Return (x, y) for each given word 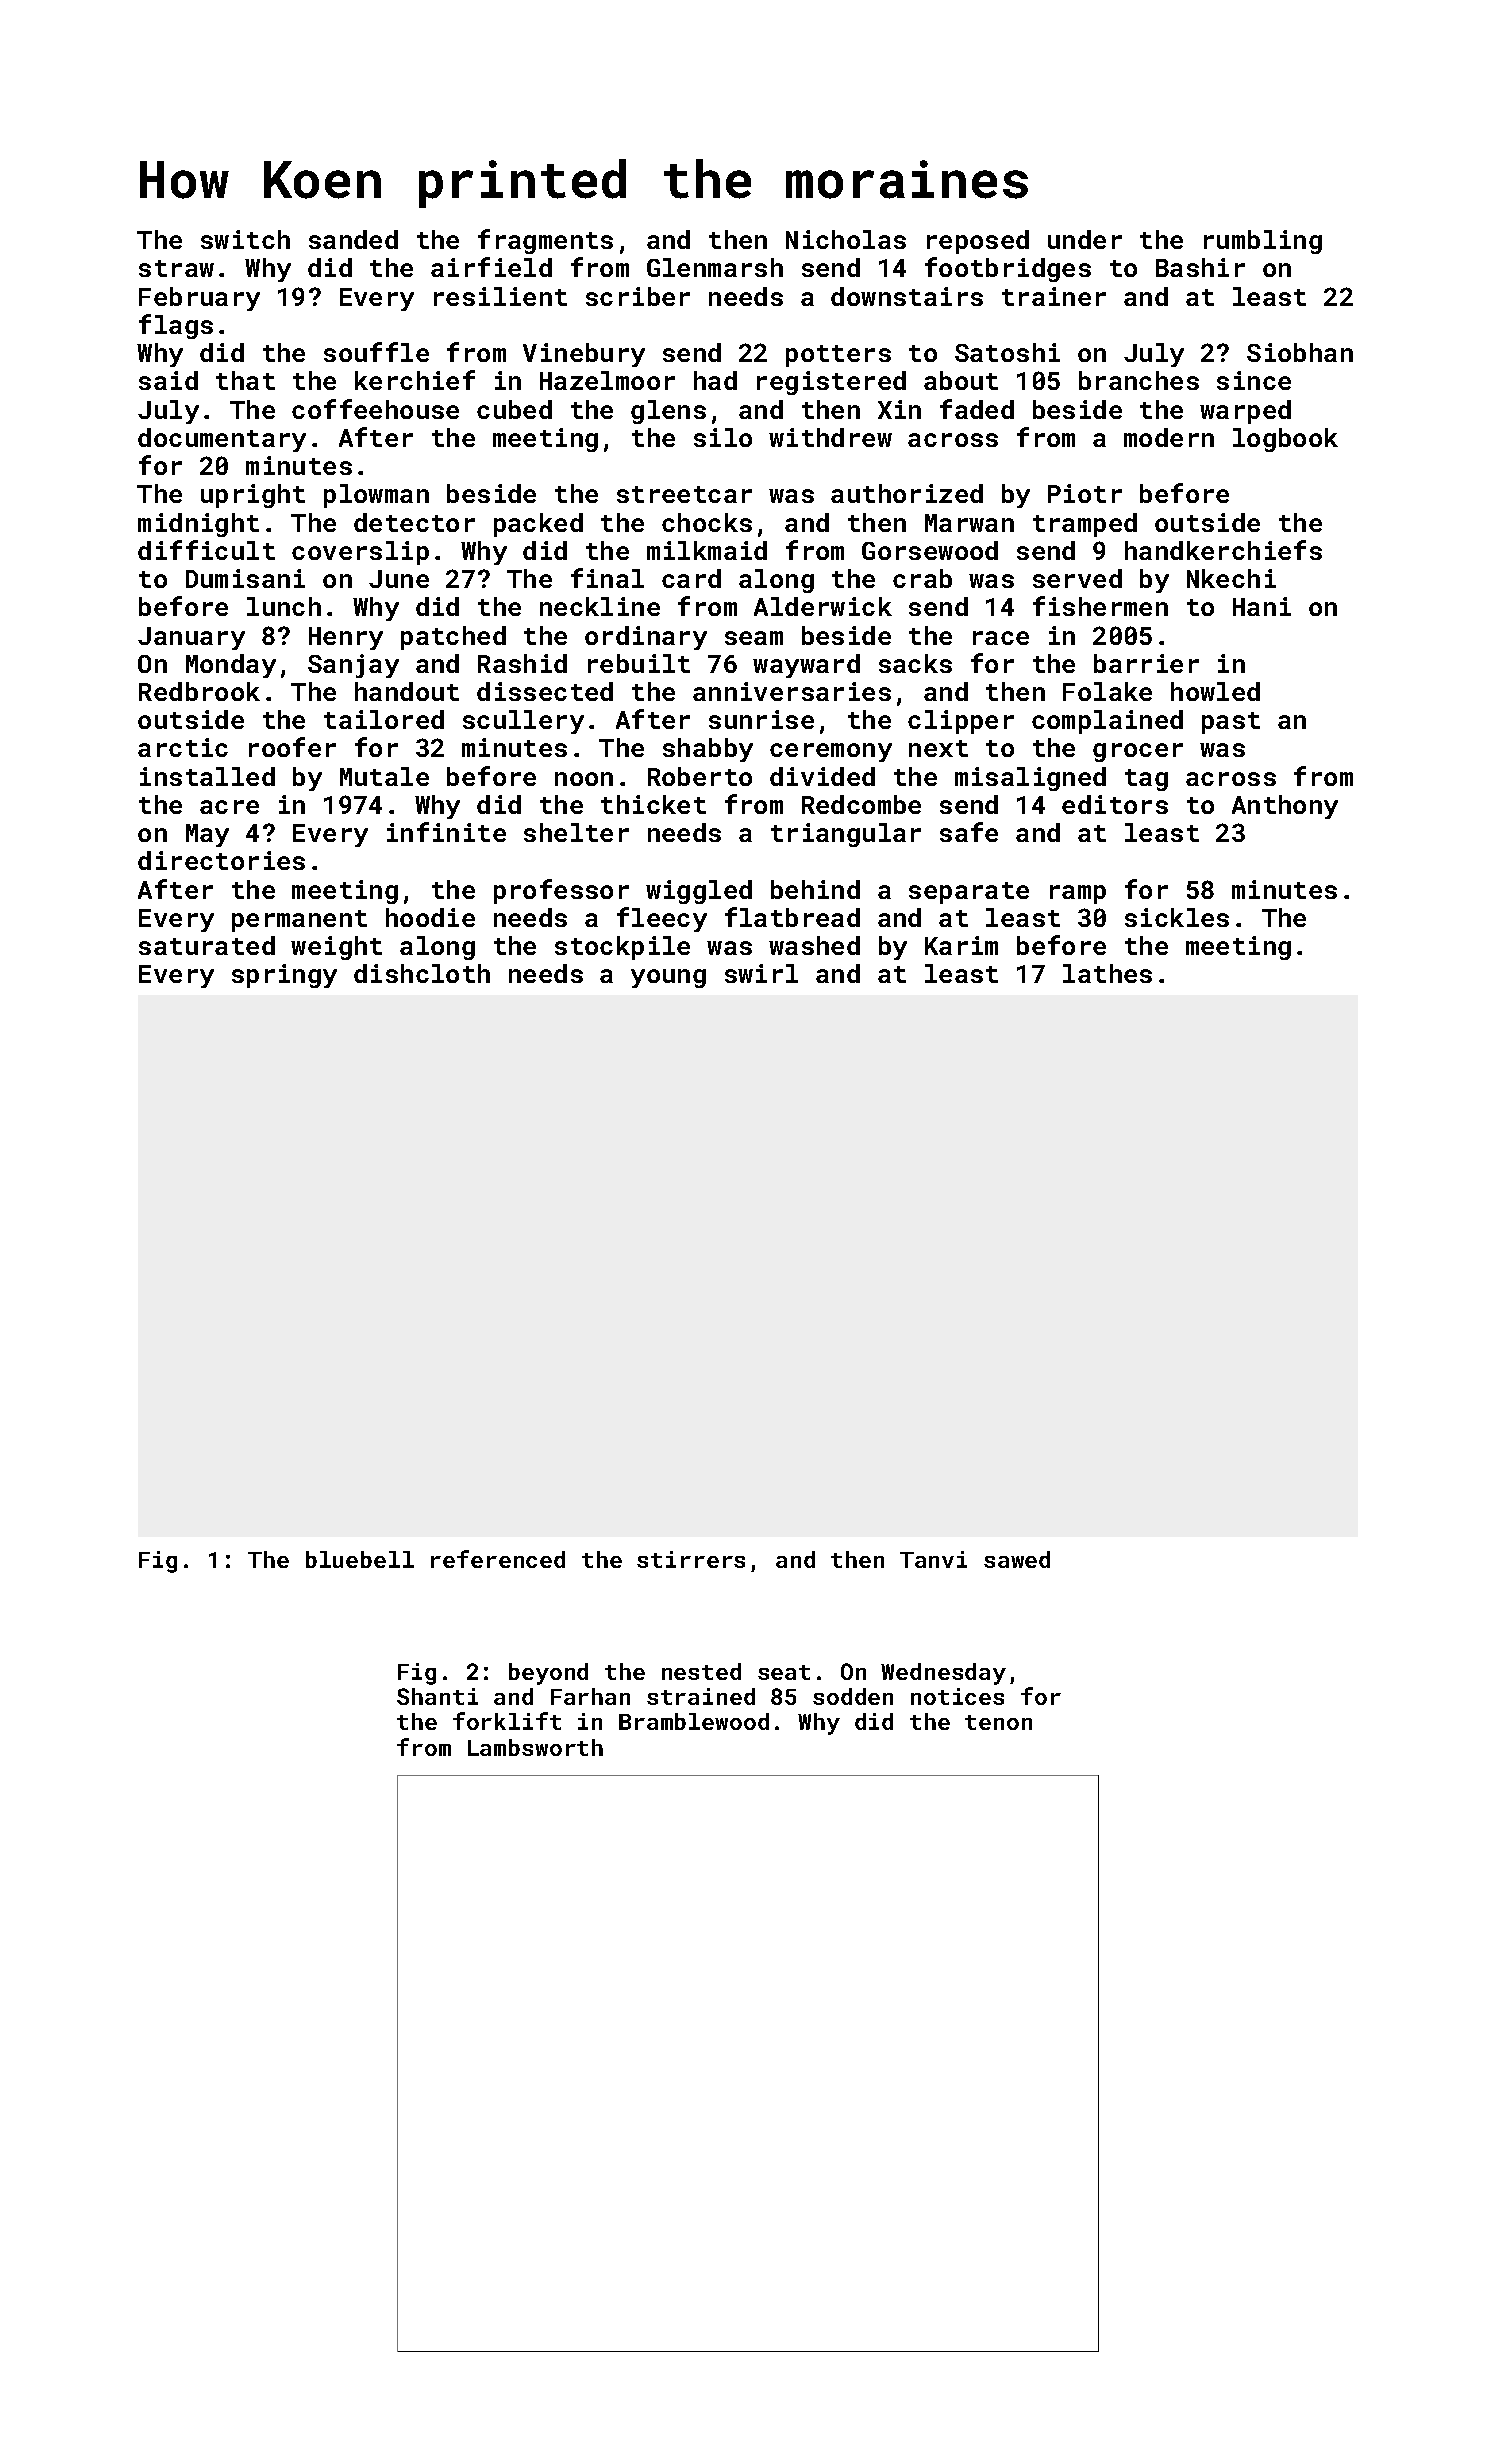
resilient (500, 296)
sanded (353, 239)
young (668, 978)
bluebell (360, 1559)
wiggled (699, 892)
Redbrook (199, 691)
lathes (1107, 973)
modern (1169, 437)
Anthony (1285, 807)
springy (284, 976)
